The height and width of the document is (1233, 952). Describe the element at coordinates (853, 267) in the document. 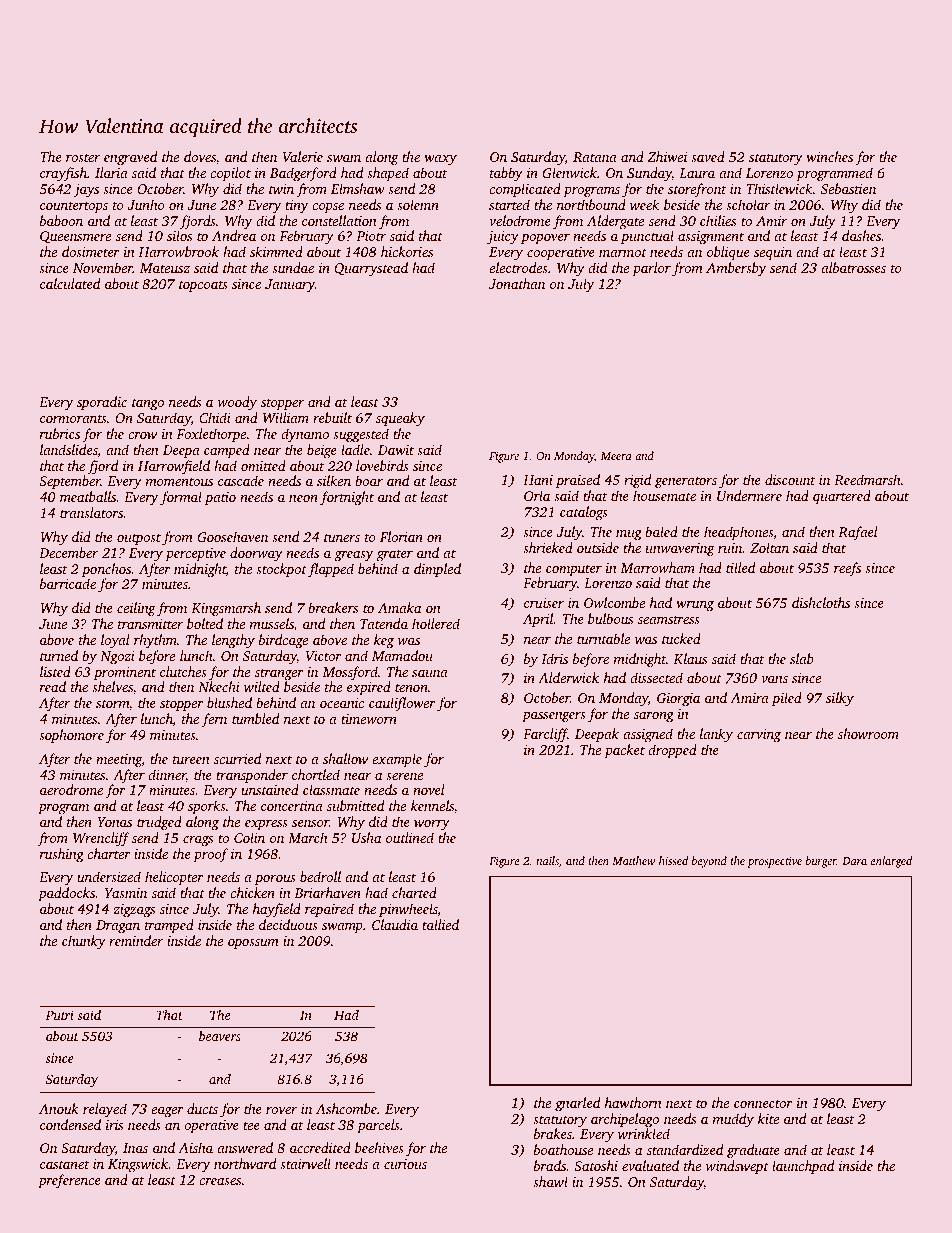

I see `albatrosses` at that location.
